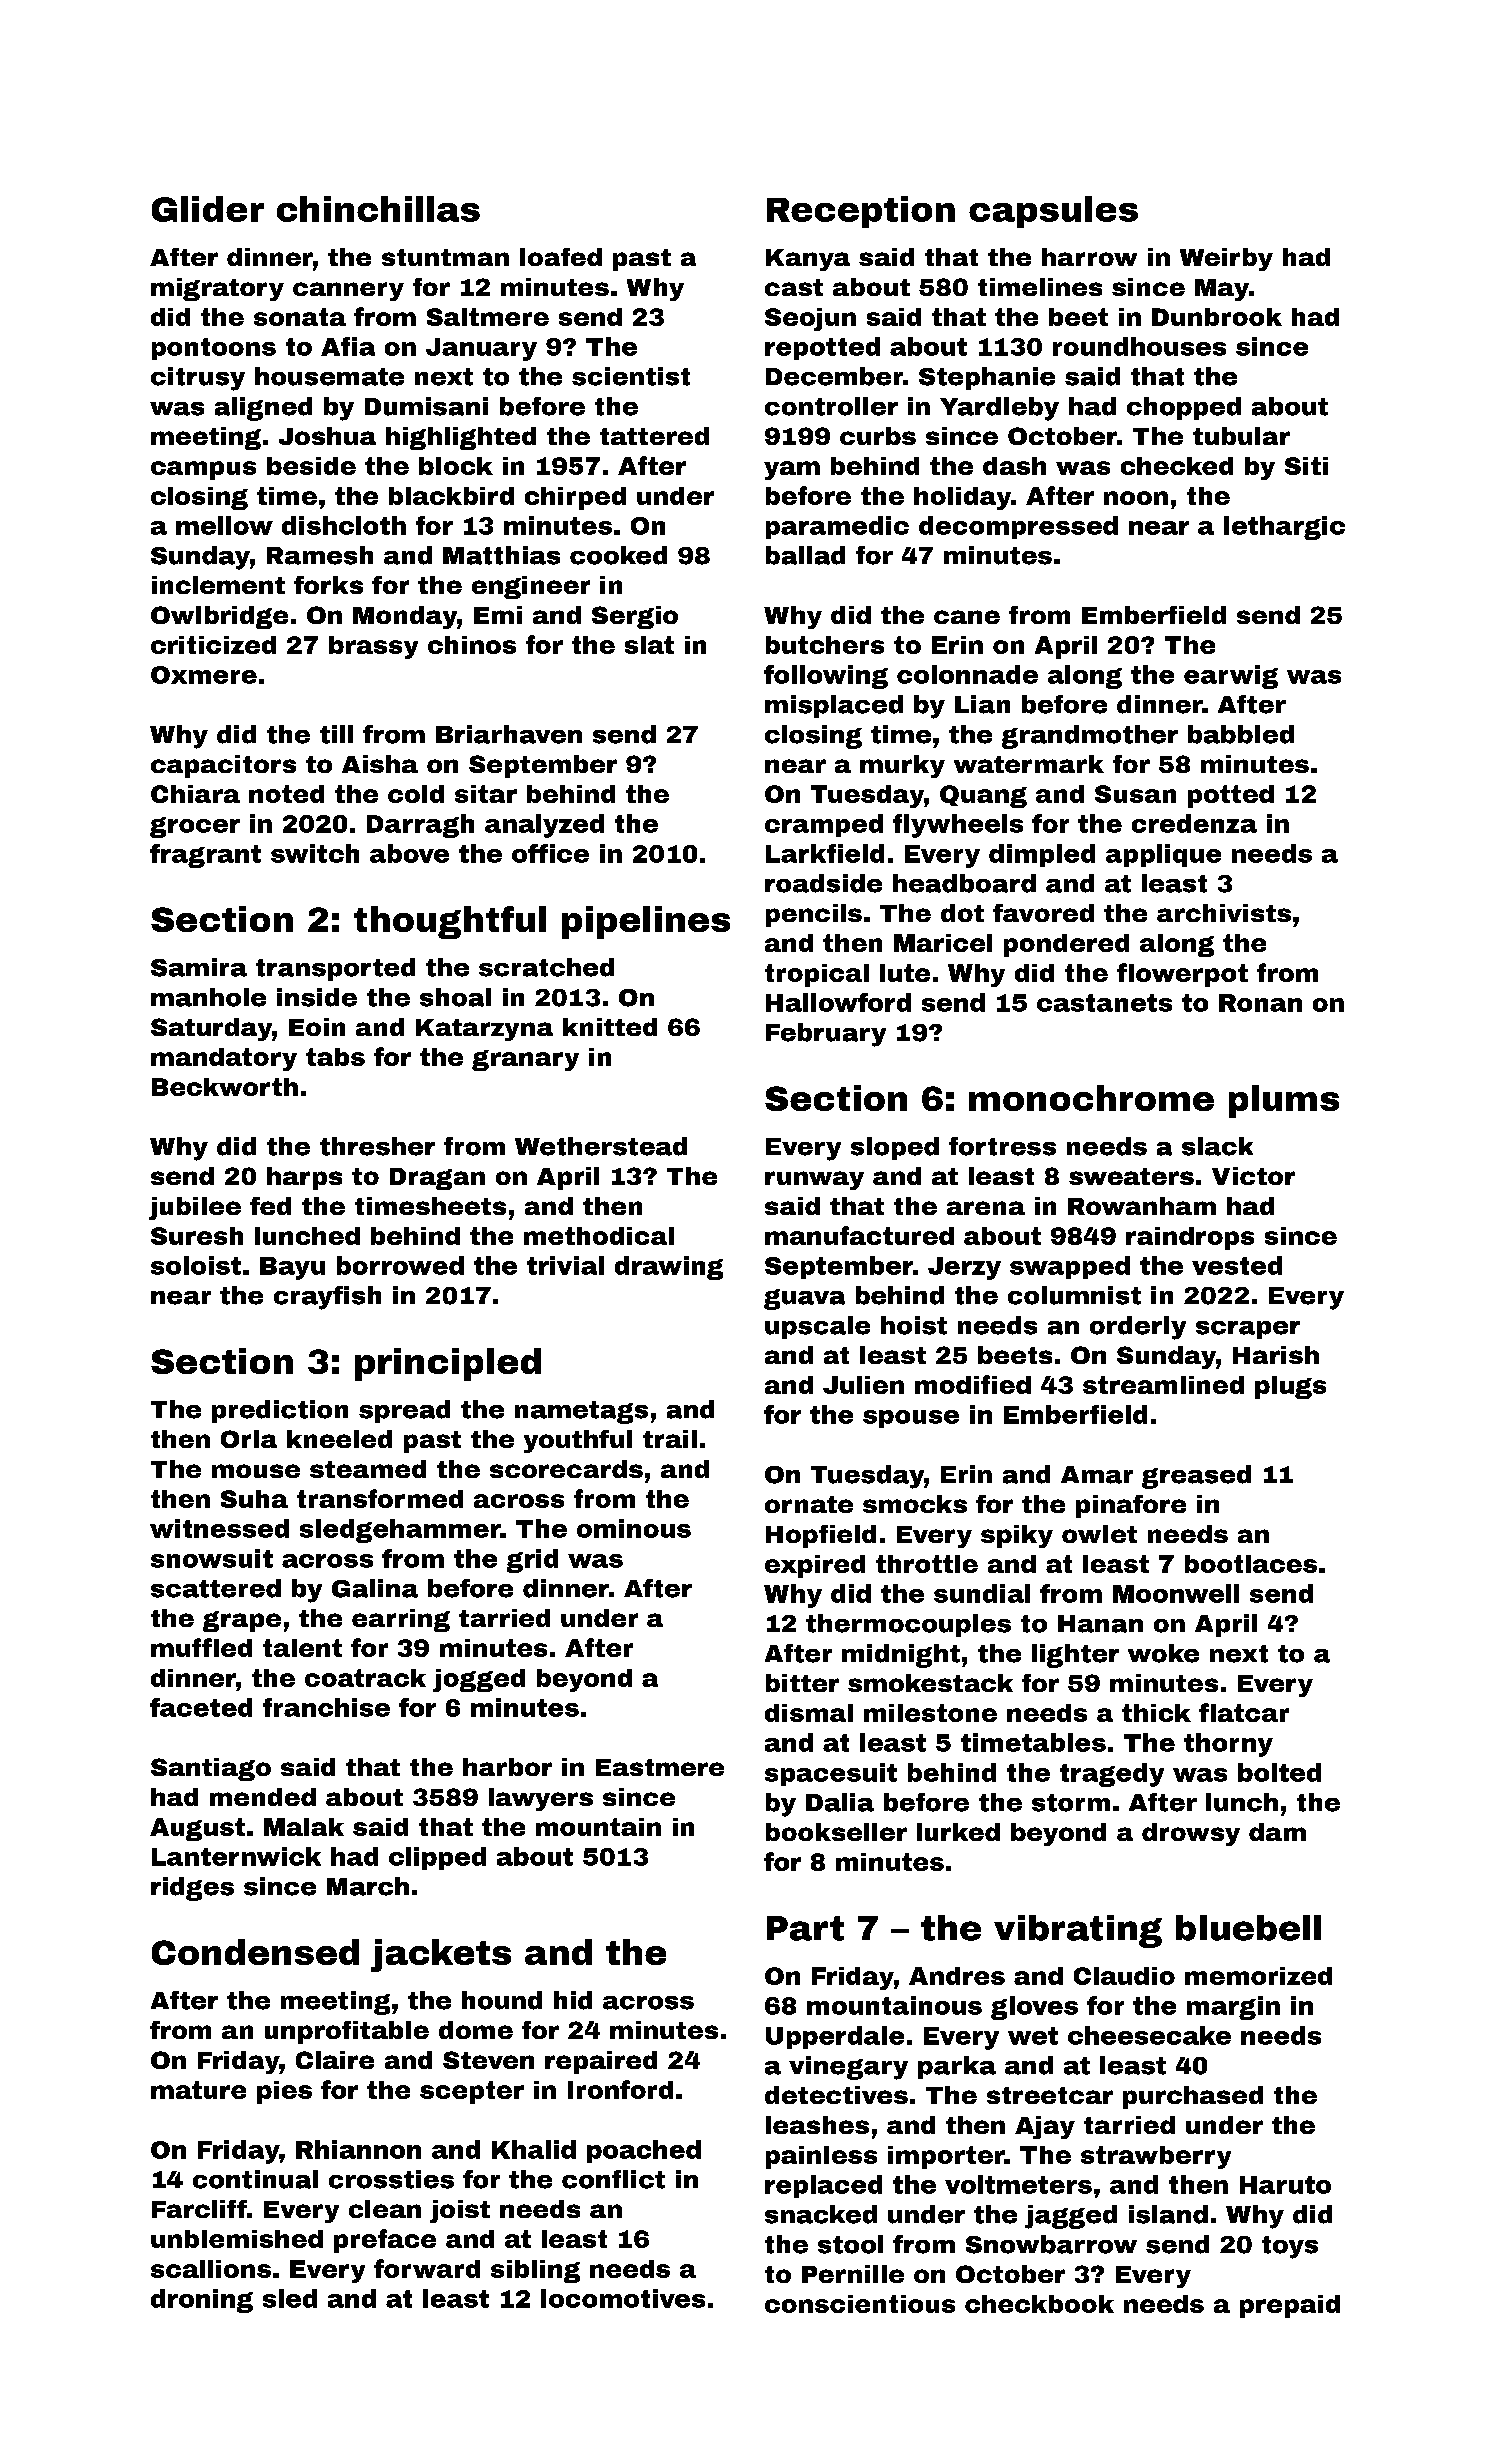 The width and height of the screenshot is (1496, 2464). What do you see at coordinates (197, 1236) in the screenshot?
I see `Suresh` at bounding box center [197, 1236].
